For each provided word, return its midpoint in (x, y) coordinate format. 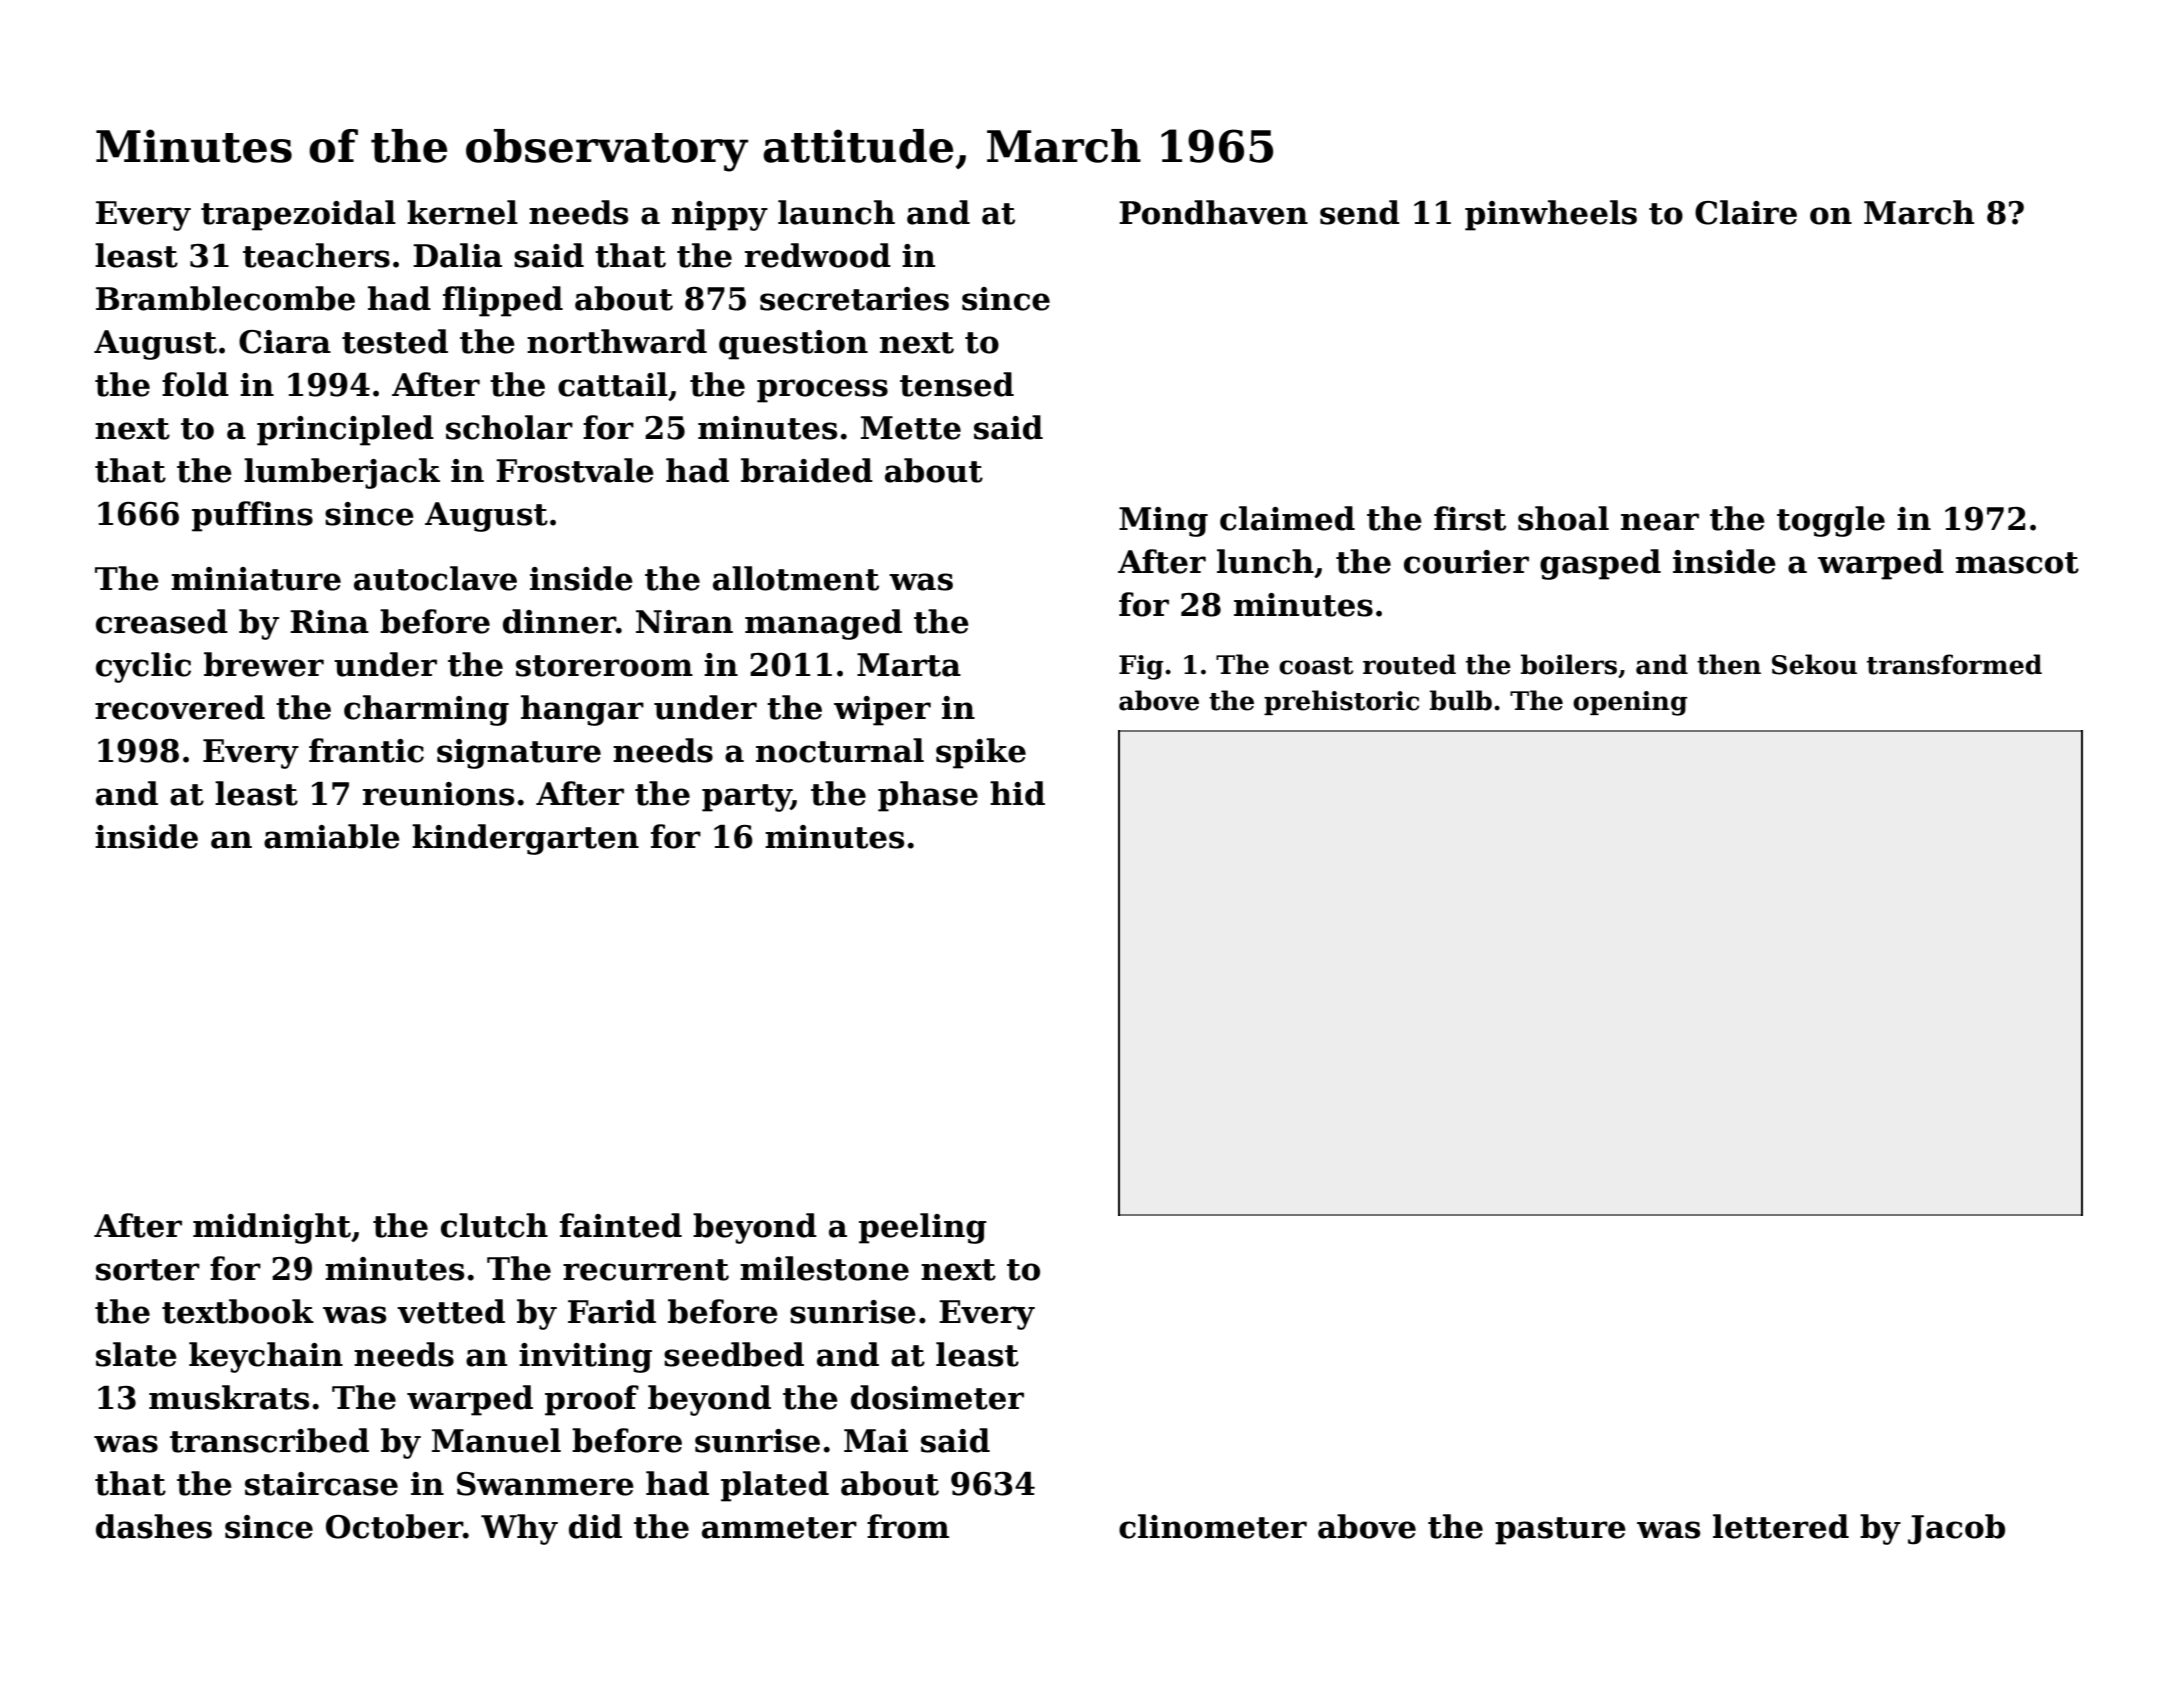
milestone (824, 1268)
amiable (332, 836)
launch (836, 212)
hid (1017, 793)
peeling (923, 1228)
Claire (1746, 212)
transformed (1954, 664)
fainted (621, 1225)
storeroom (604, 666)
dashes (154, 1526)
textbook (238, 1311)
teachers (316, 255)
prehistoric (1341, 702)
